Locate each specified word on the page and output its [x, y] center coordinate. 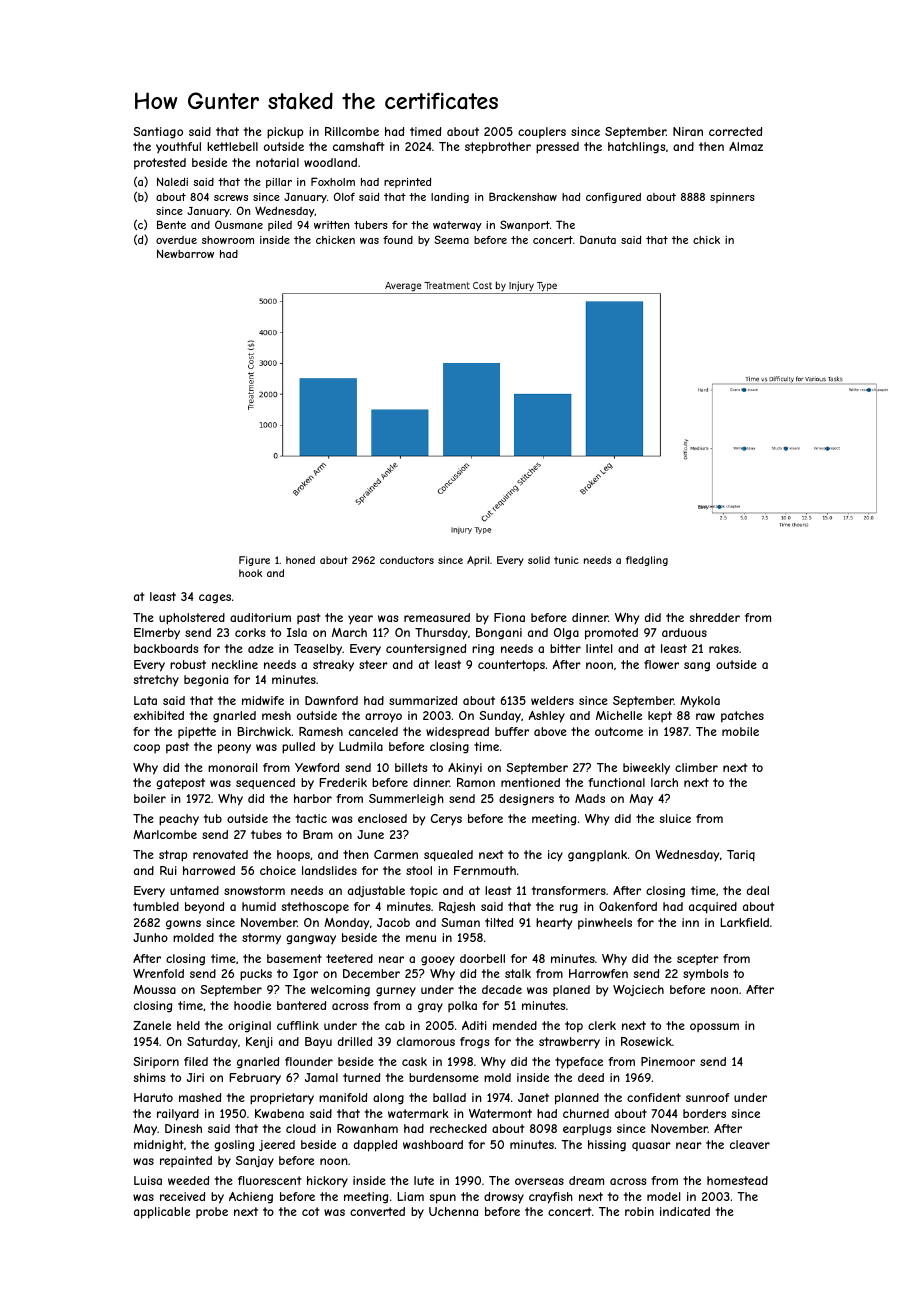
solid [539, 560]
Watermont [500, 1113]
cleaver [750, 1144]
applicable [162, 1213]
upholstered [192, 619]
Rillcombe [352, 131]
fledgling [647, 561]
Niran [688, 131]
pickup [285, 133]
